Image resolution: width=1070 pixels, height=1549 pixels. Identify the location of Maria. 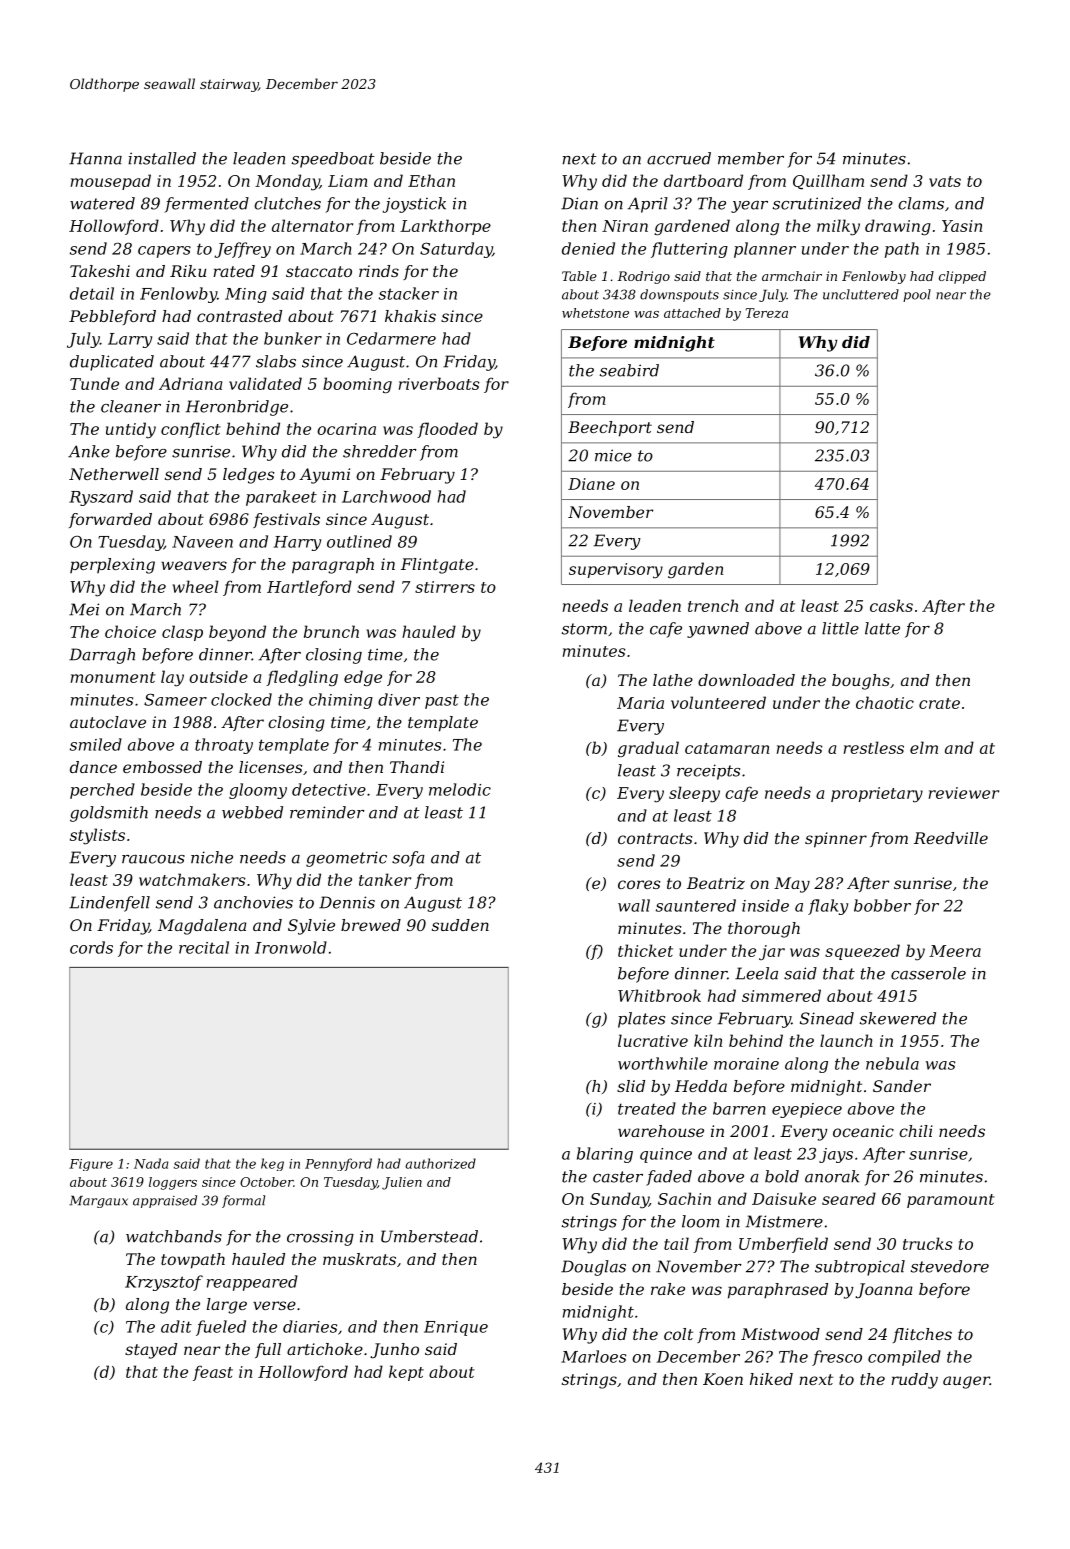
(640, 703).
